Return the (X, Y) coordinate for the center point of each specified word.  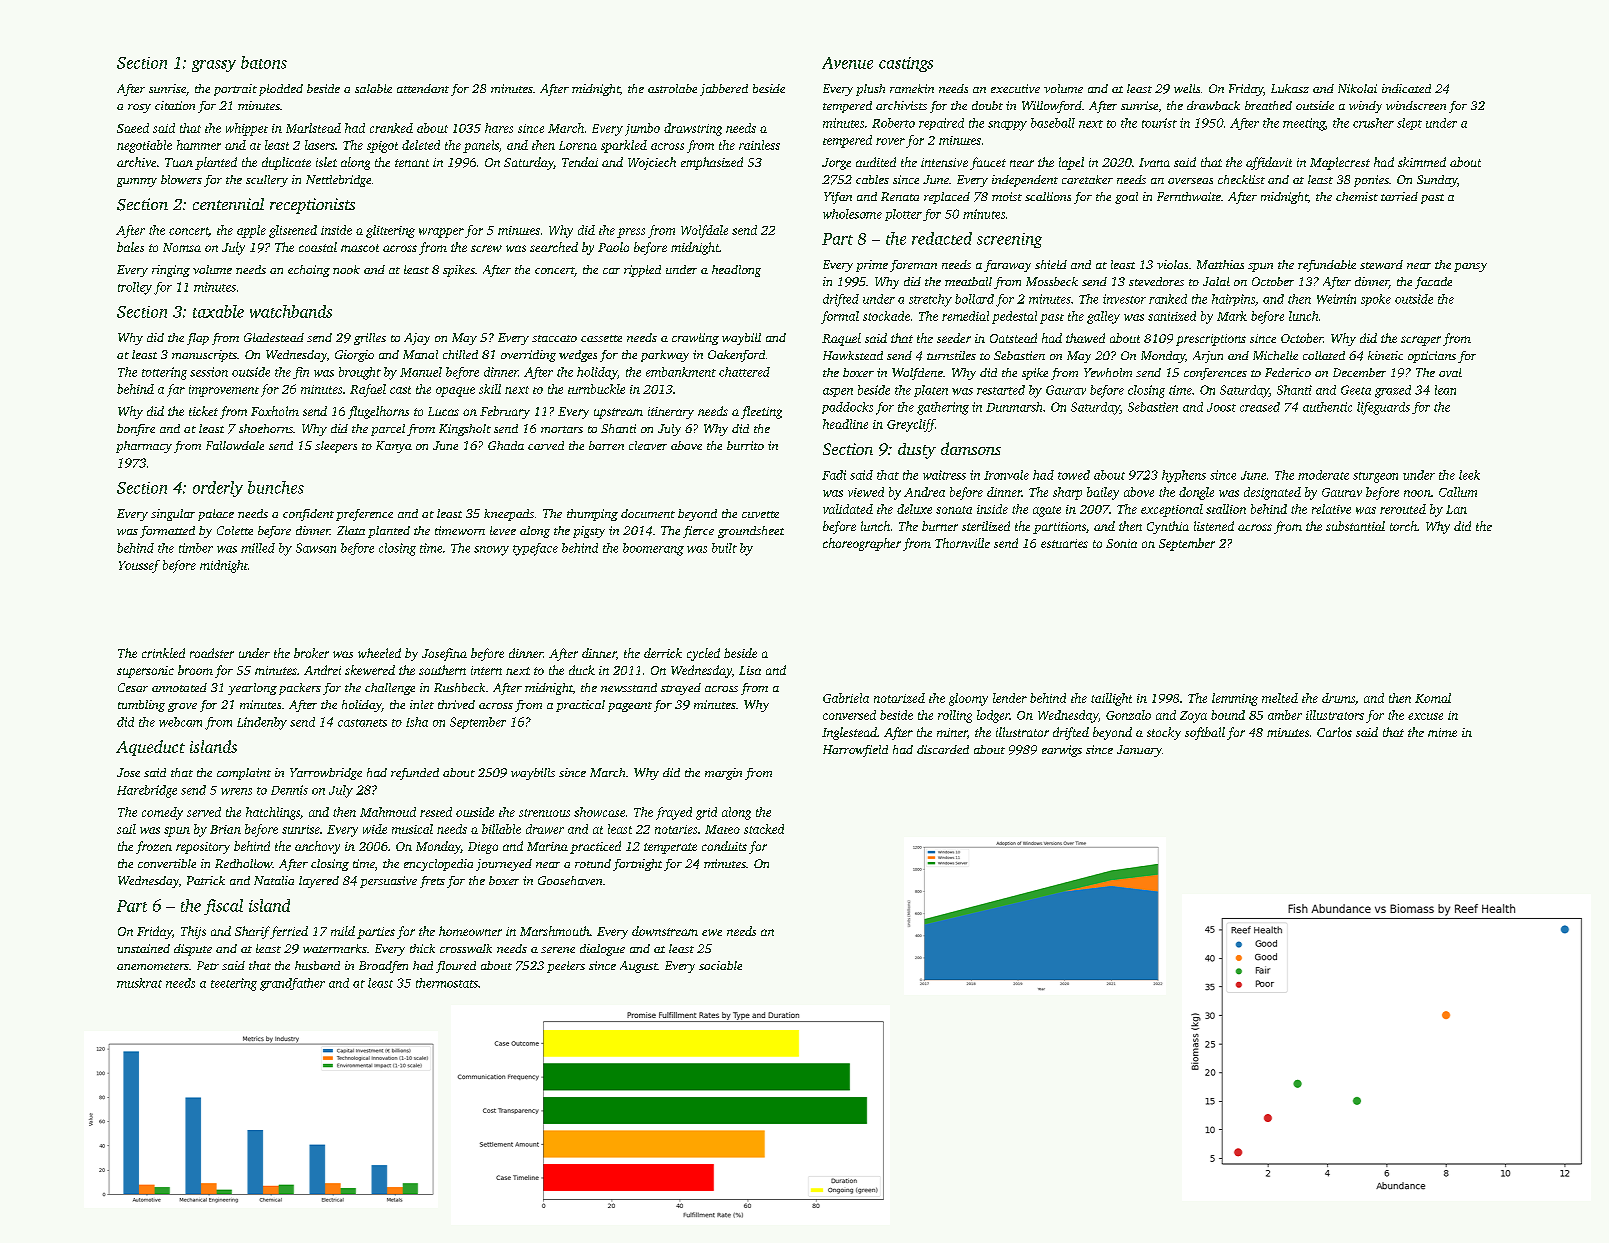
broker (311, 653)
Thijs (193, 932)
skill (490, 389)
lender (1010, 698)
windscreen (1416, 105)
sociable (720, 965)
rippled (642, 271)
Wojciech (652, 163)
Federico (1288, 372)
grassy (214, 66)
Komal (1433, 698)
